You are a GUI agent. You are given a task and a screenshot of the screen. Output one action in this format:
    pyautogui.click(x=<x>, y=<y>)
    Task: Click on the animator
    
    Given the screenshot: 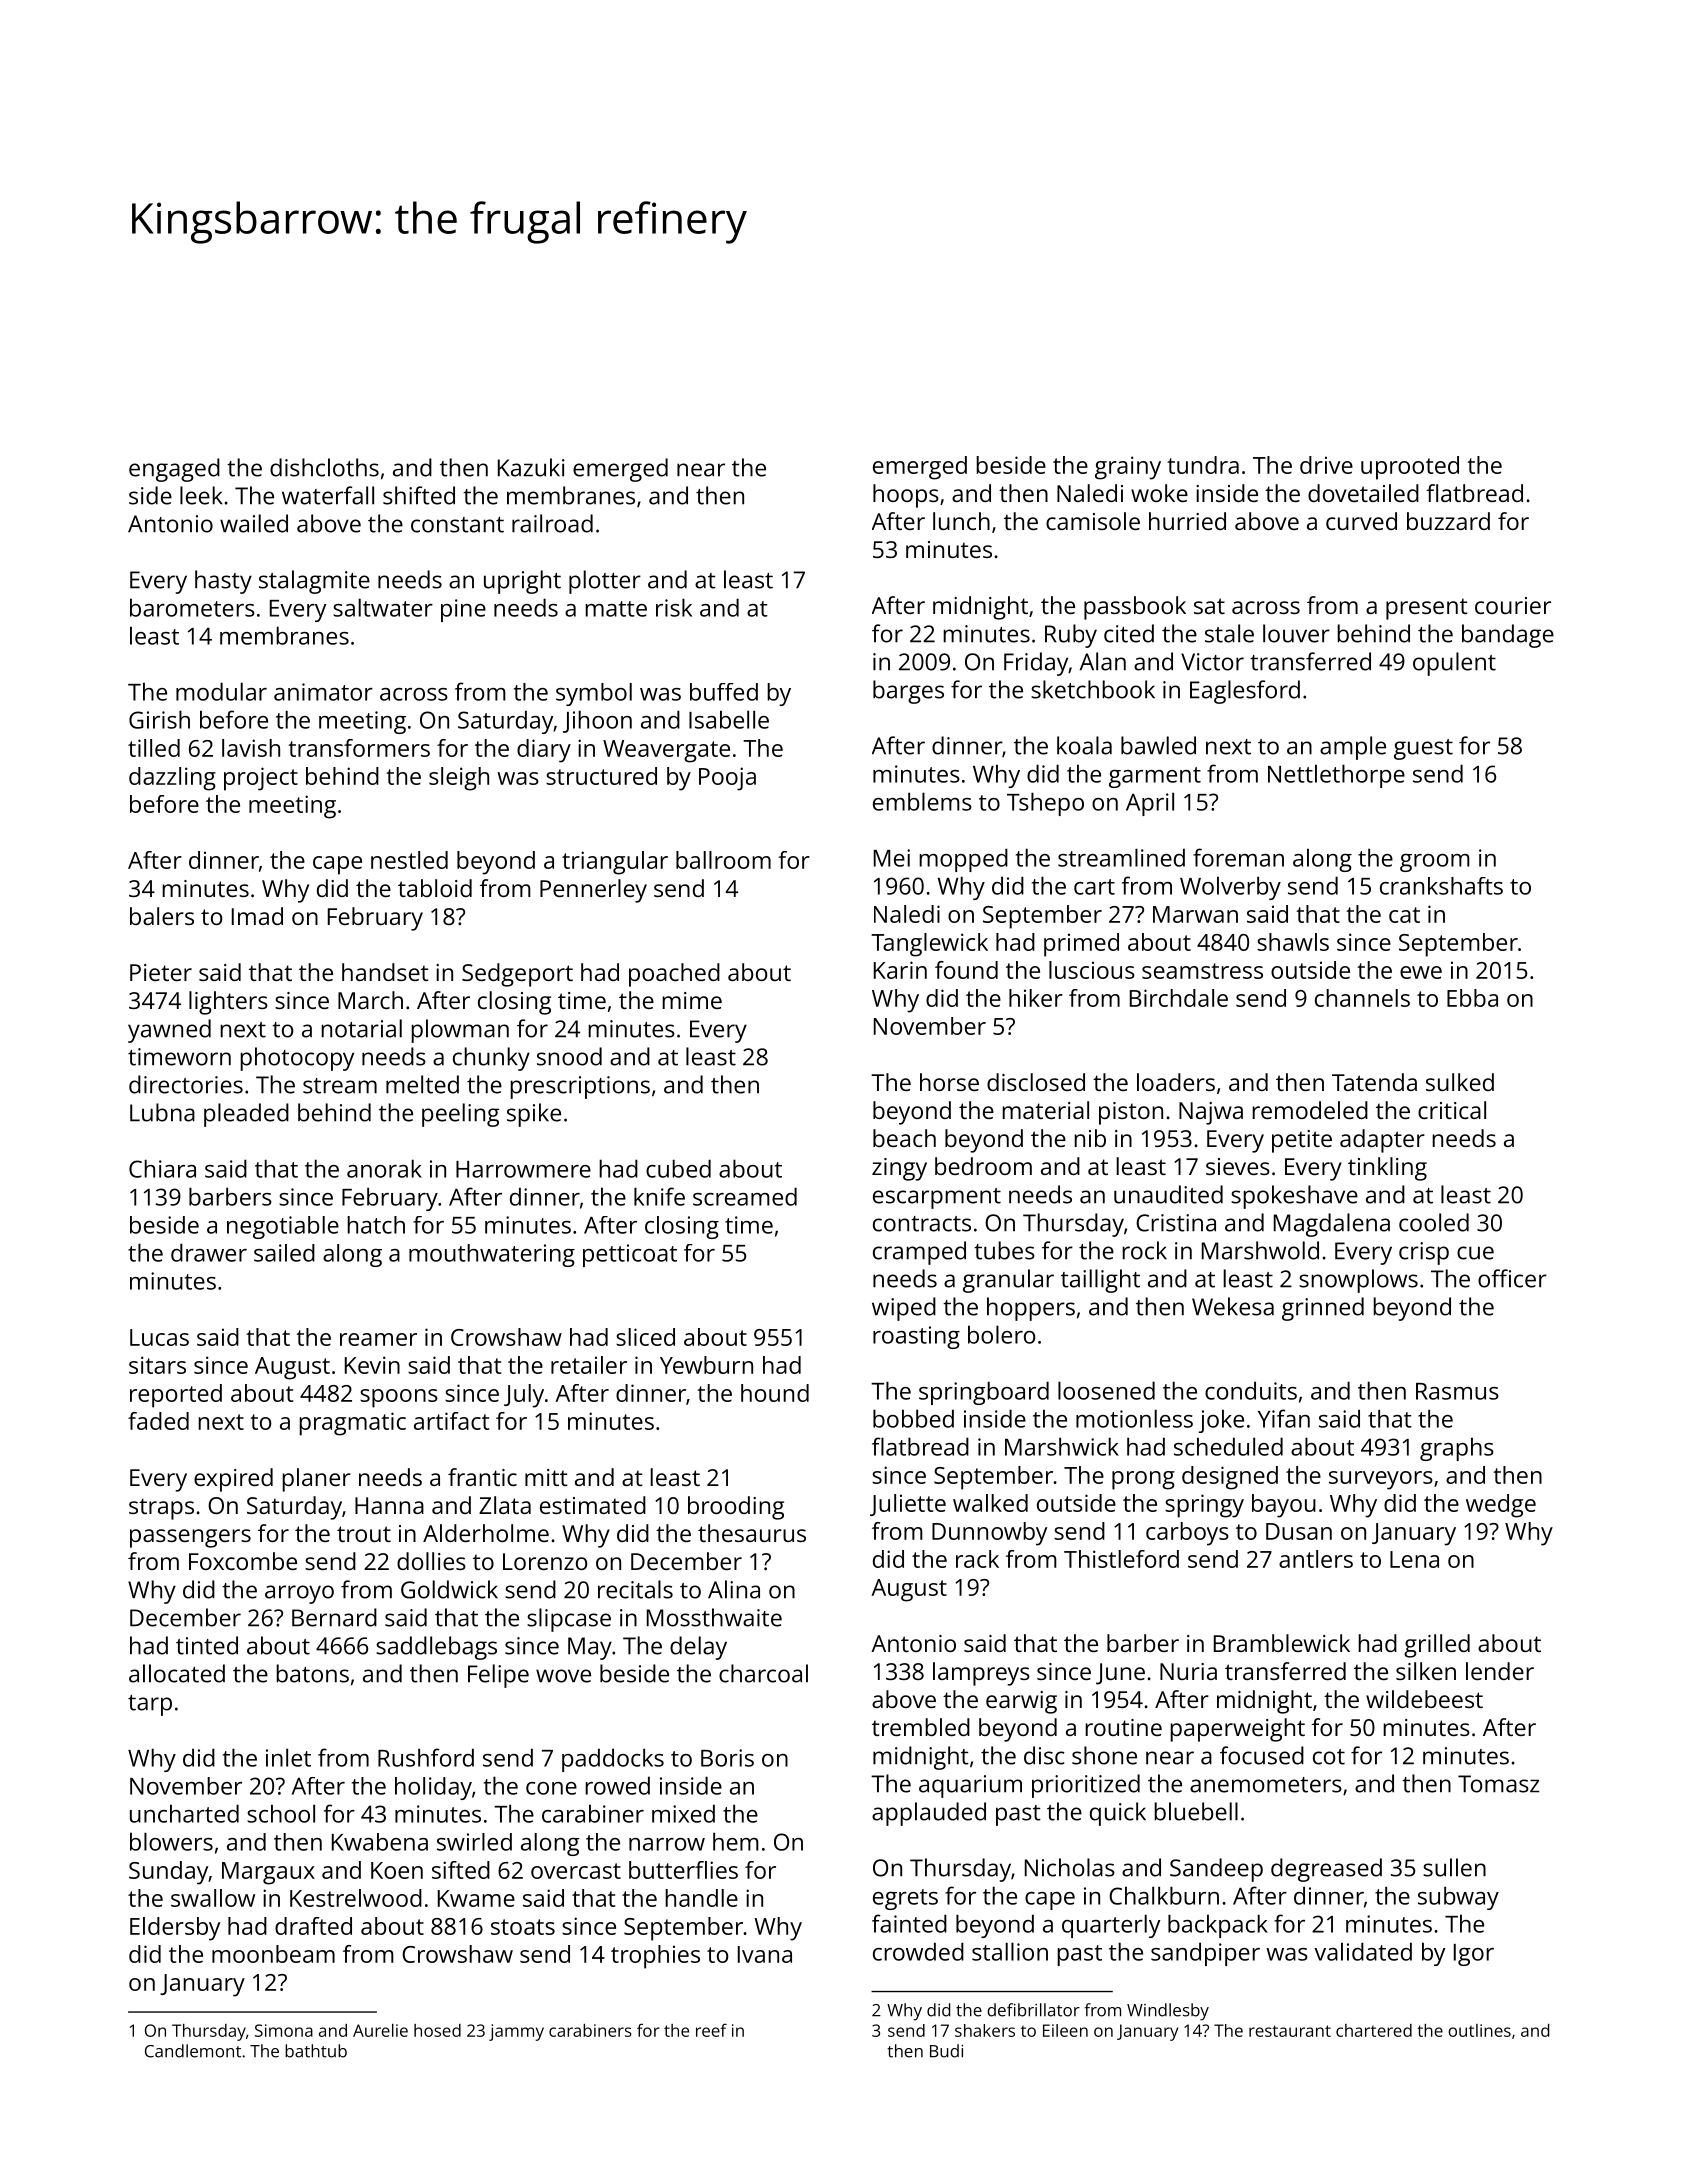 What is the action you would take?
    pyautogui.click(x=323, y=692)
